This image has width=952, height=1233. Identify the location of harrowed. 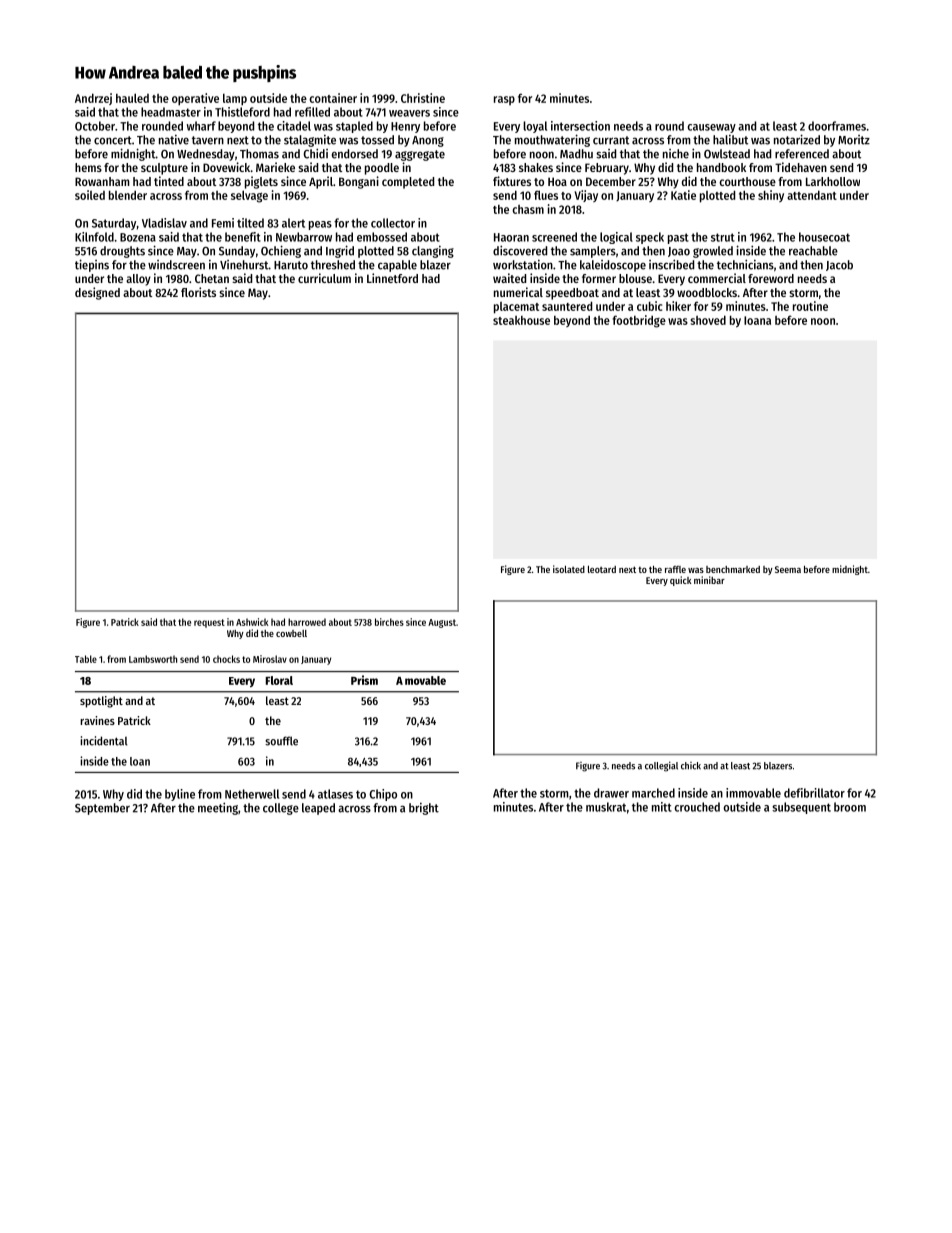
(307, 622).
